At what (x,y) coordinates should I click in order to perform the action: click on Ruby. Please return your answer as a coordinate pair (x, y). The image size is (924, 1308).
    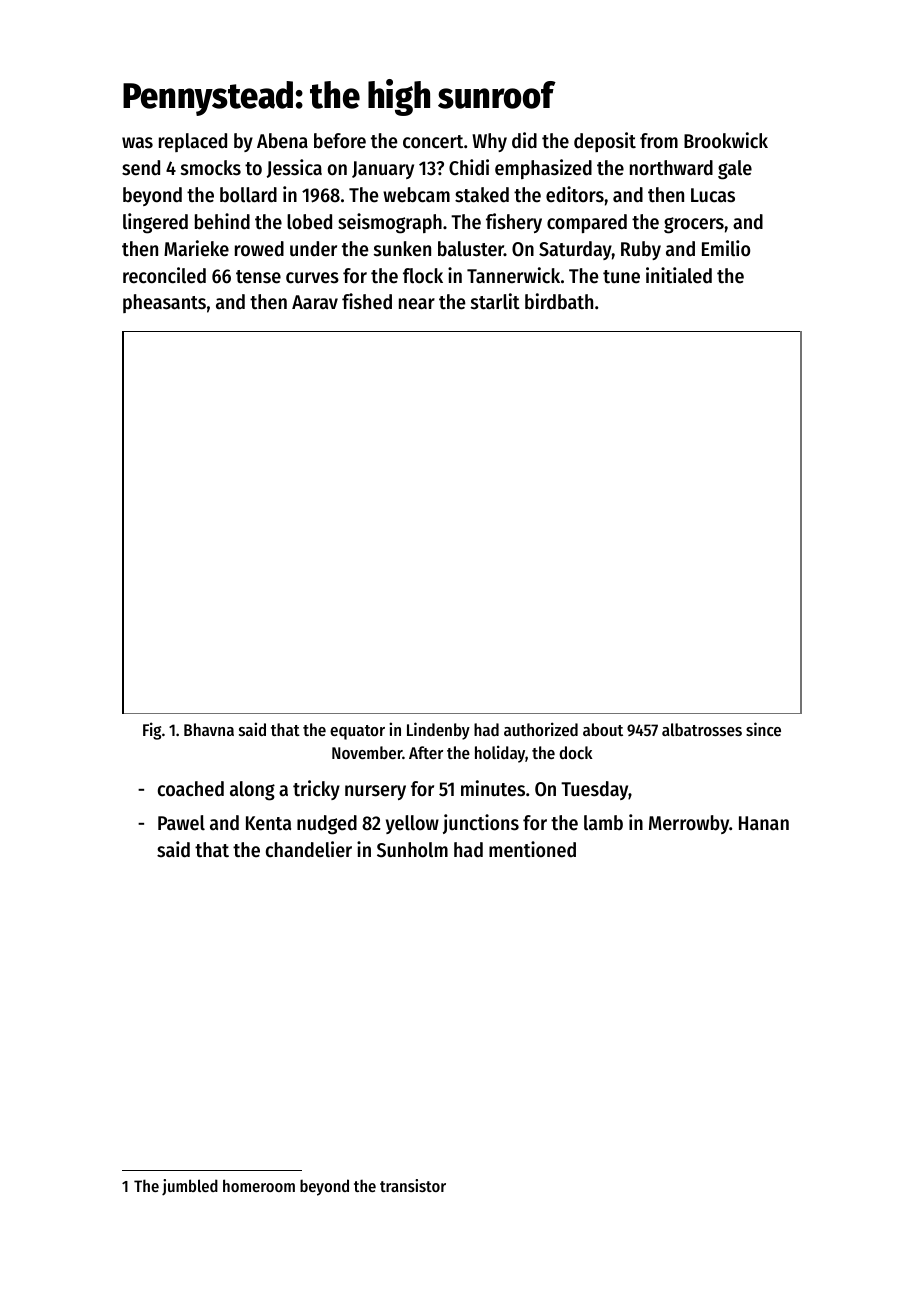
    Looking at the image, I should click on (641, 250).
